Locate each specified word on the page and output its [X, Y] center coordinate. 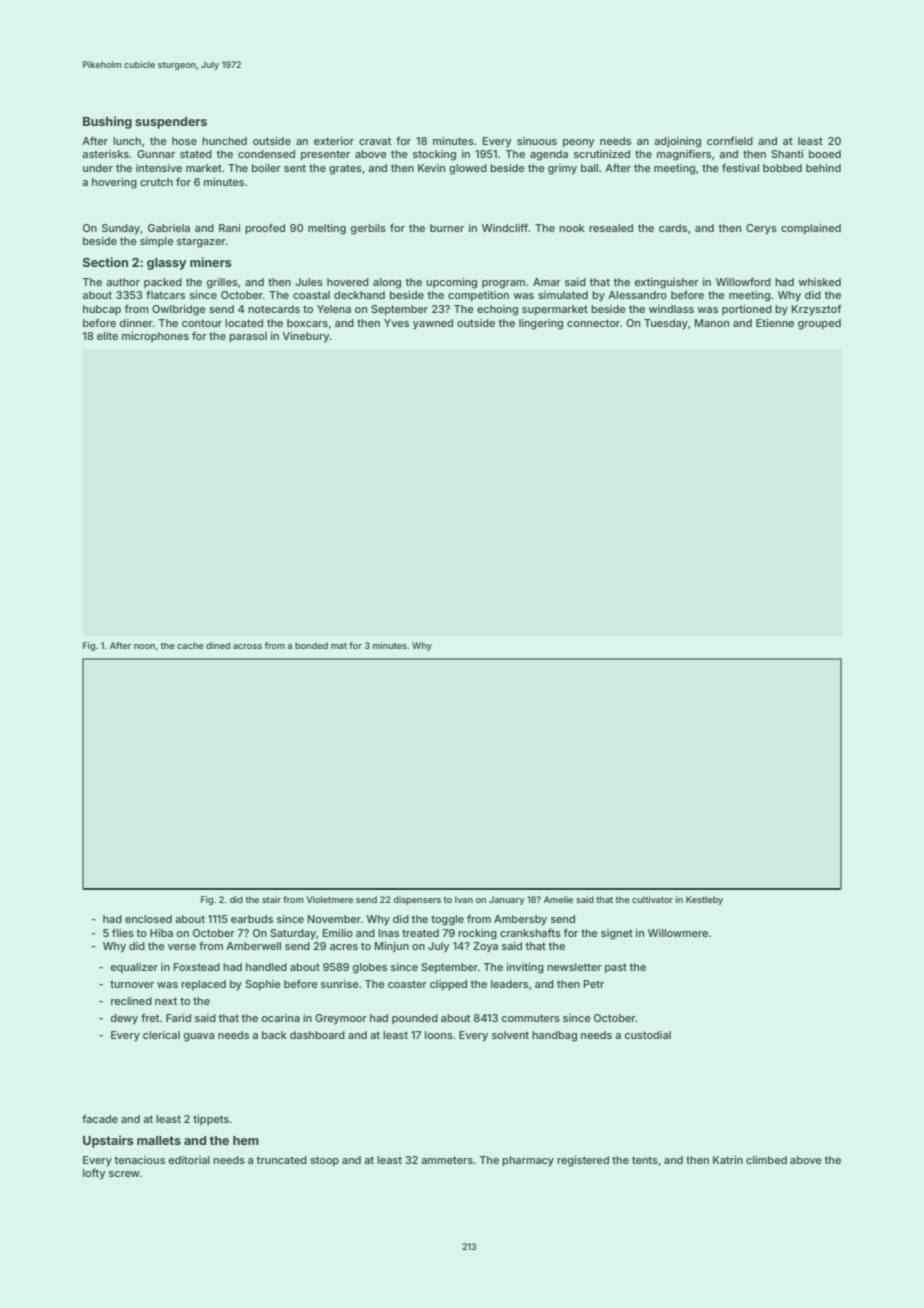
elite [107, 336]
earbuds [252, 919]
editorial [189, 1160]
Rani [229, 228]
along [387, 283]
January [507, 900]
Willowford [743, 282]
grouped [819, 324]
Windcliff [505, 227]
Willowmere [678, 933]
